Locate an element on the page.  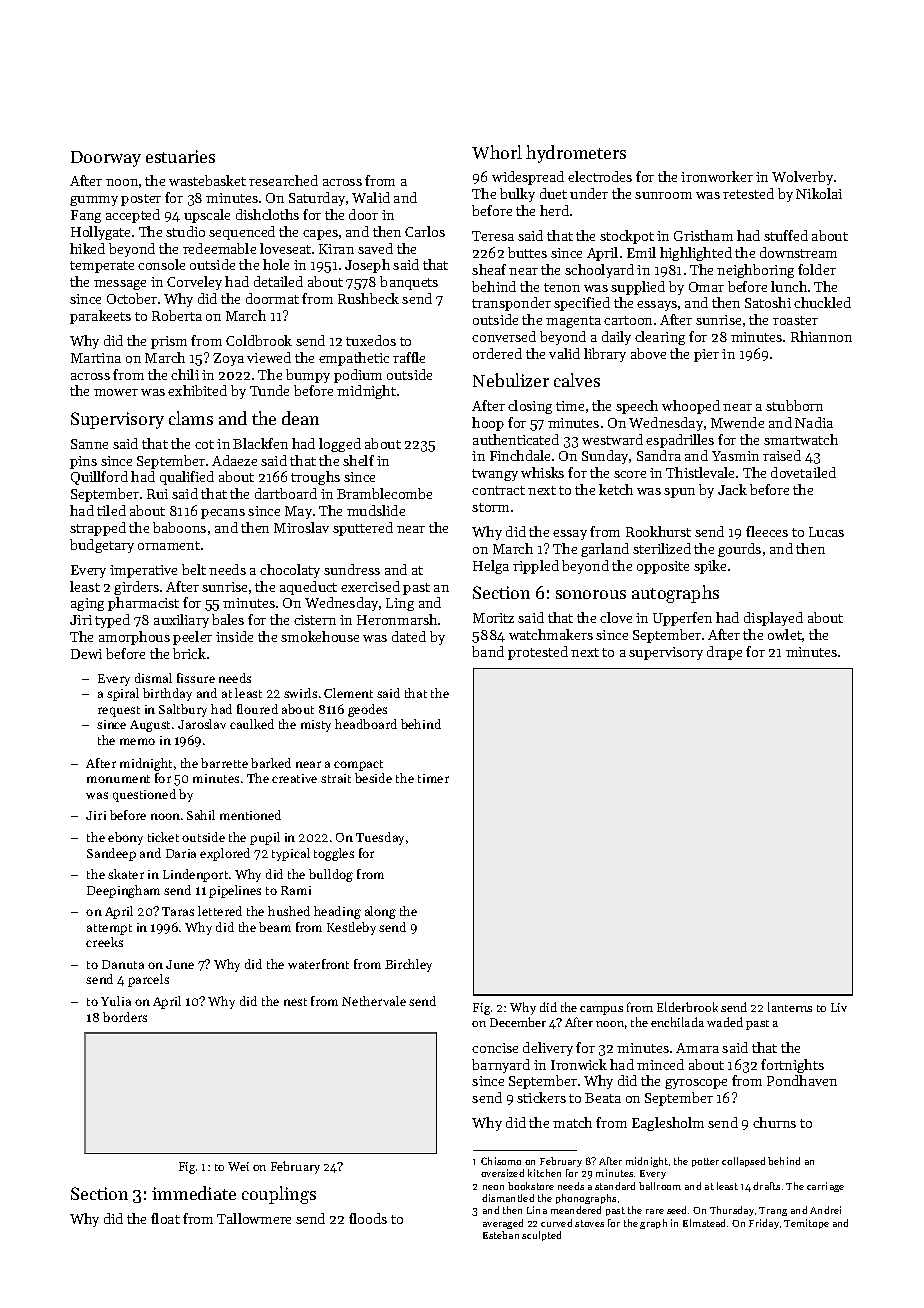
drape is located at coordinates (724, 653).
